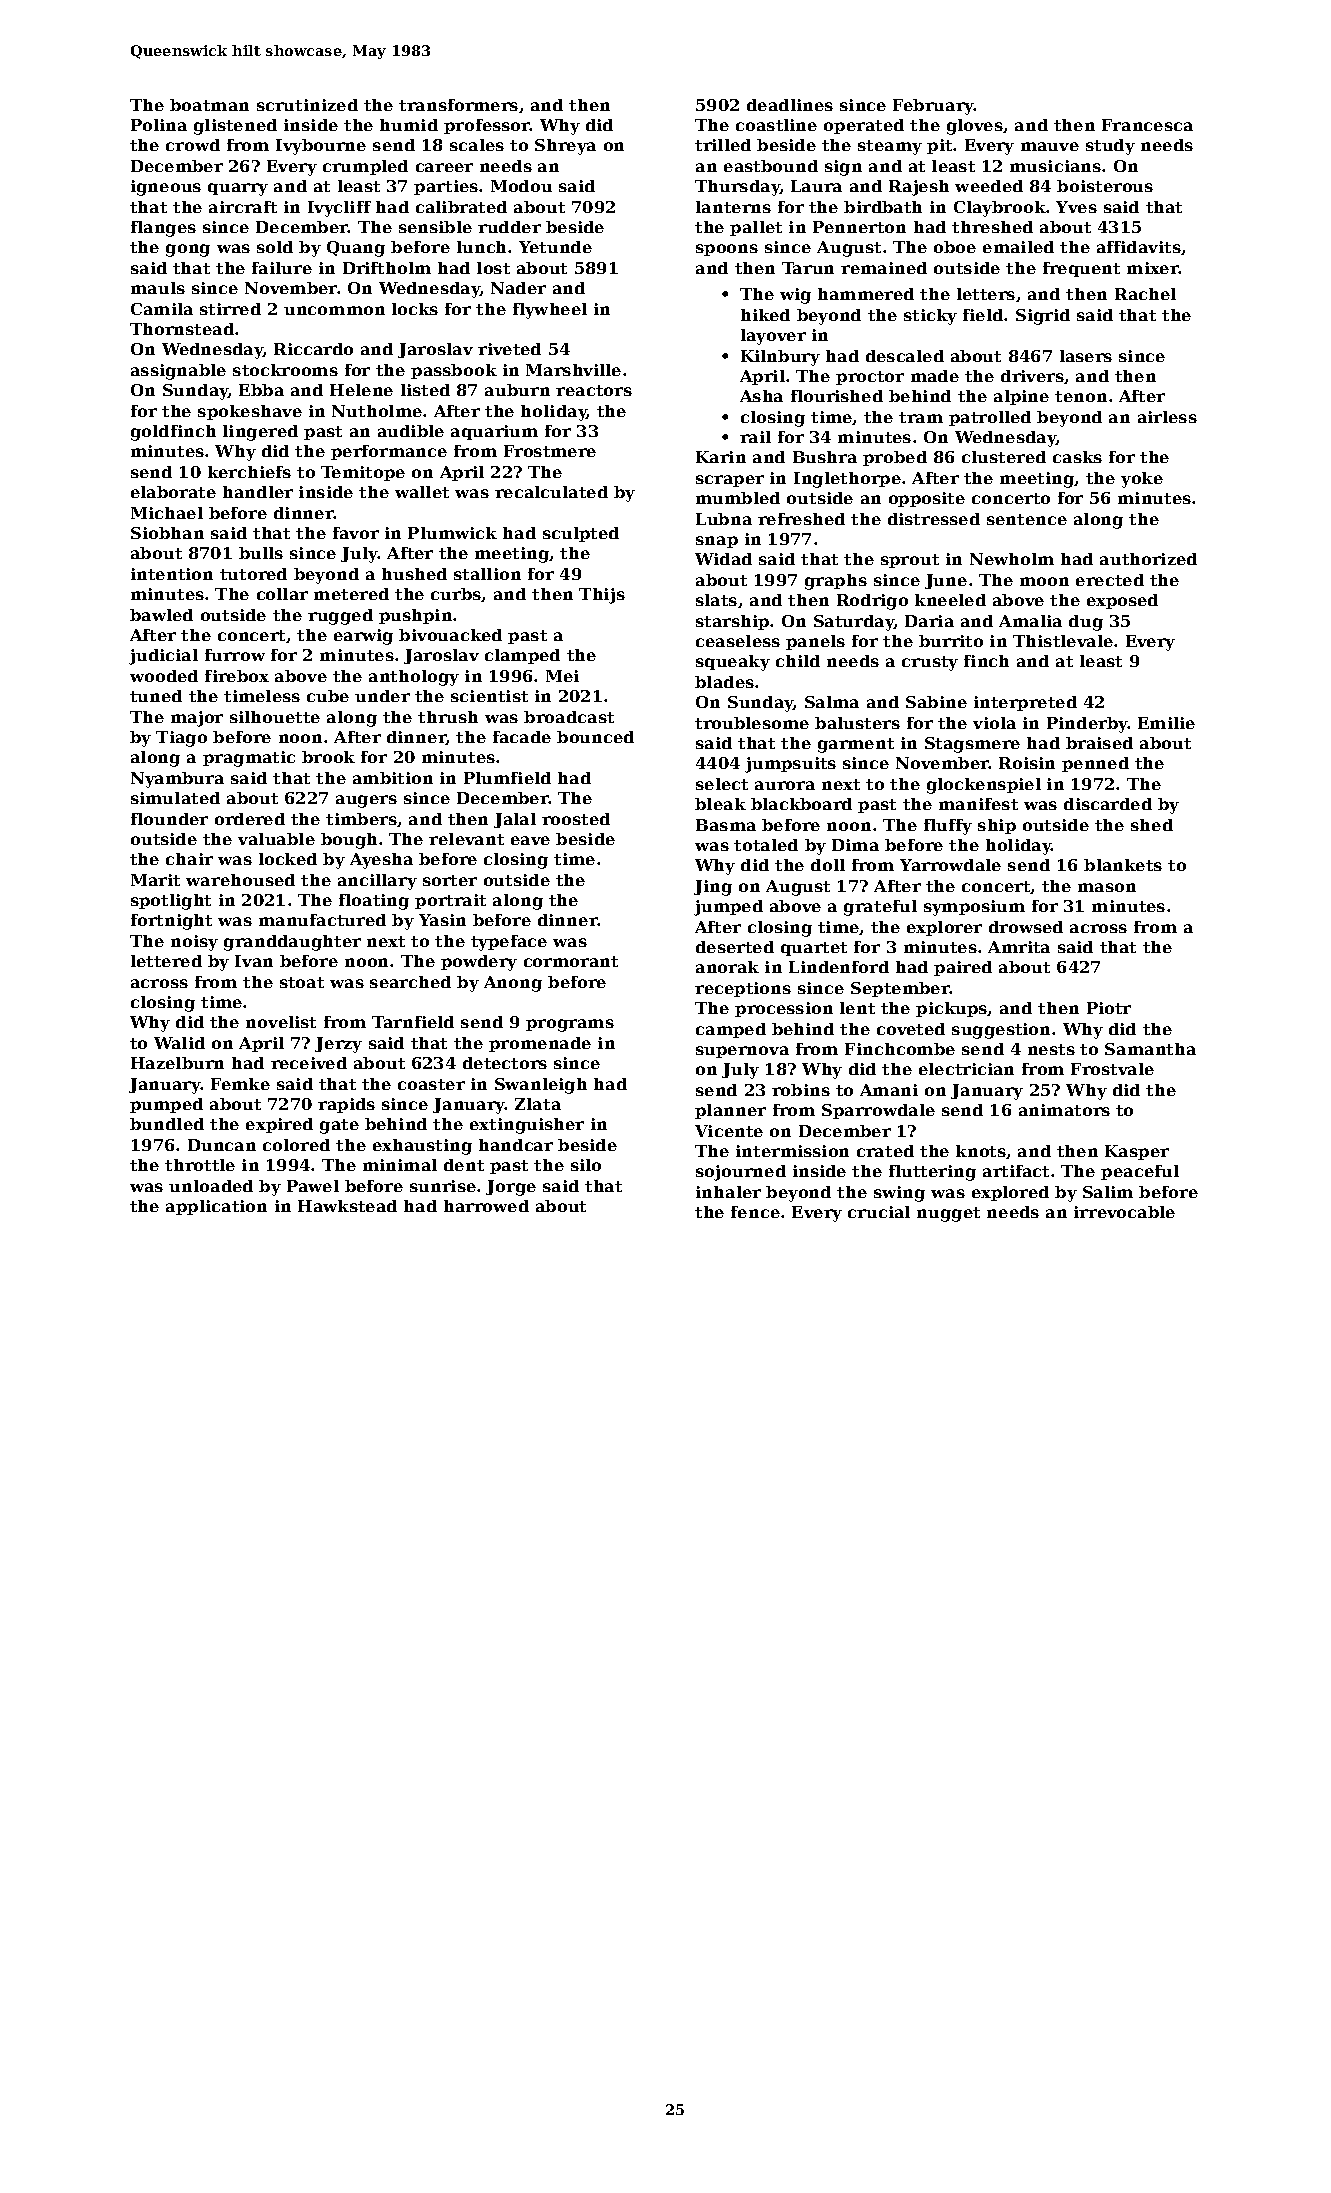 This page has width=1331, height=2193. I want to click on Thijs, so click(602, 596).
